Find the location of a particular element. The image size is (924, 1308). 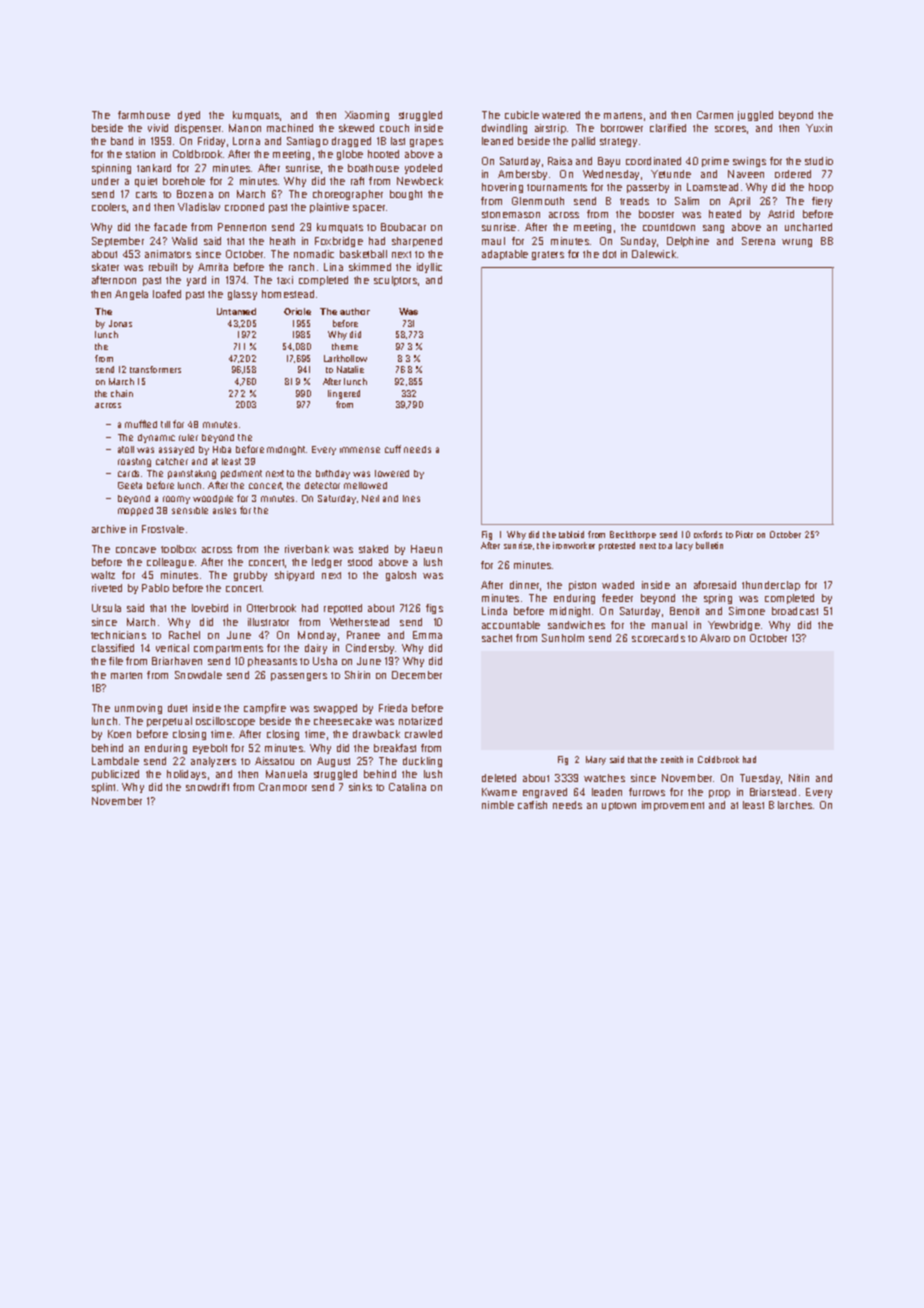

Cranmoor is located at coordinates (283, 787).
